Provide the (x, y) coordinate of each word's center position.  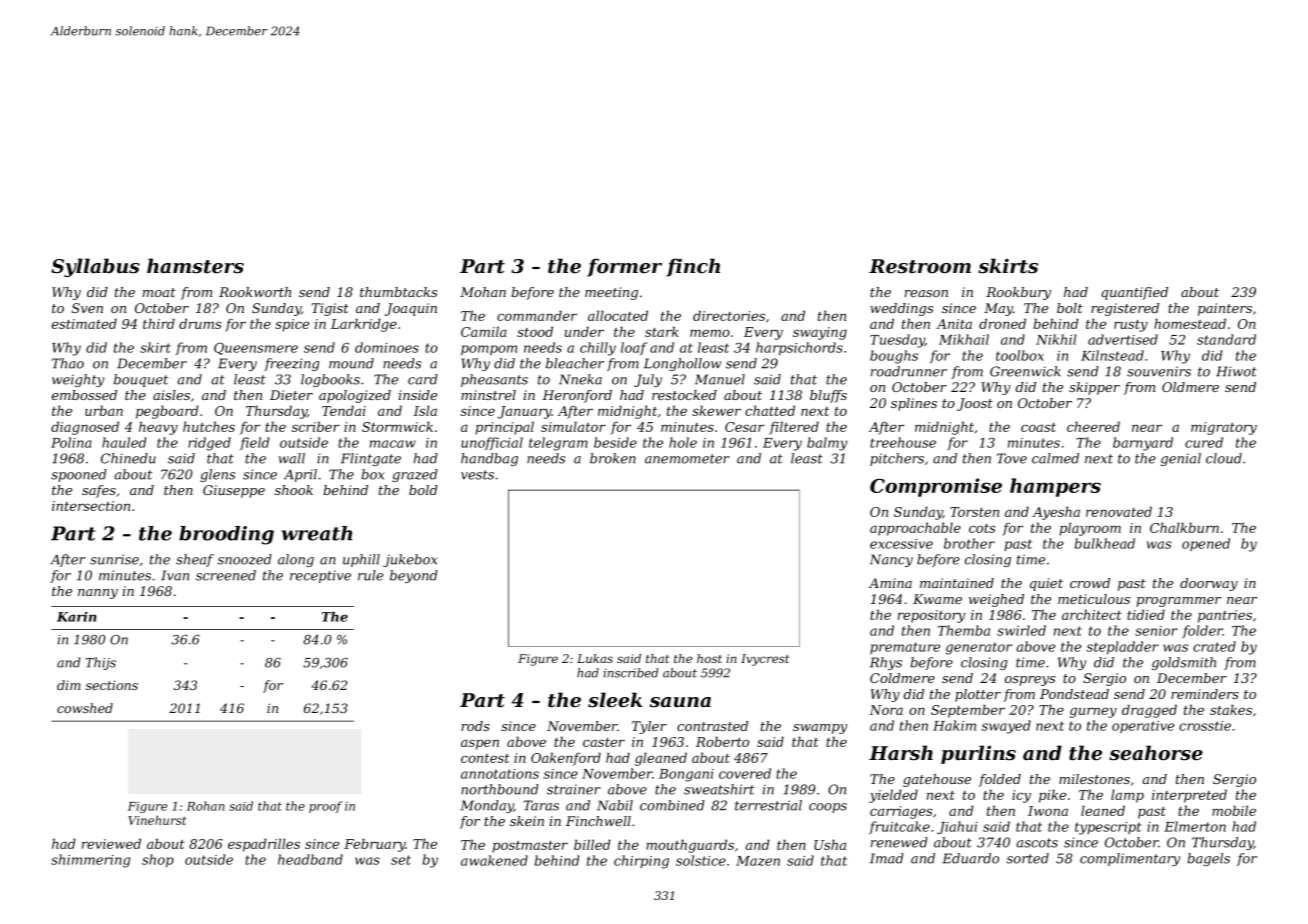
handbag (489, 459)
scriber (316, 426)
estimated (84, 323)
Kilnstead (1112, 355)
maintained (957, 583)
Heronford (577, 396)
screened (226, 575)
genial (1181, 459)
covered (745, 773)
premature (905, 648)
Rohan (206, 806)
